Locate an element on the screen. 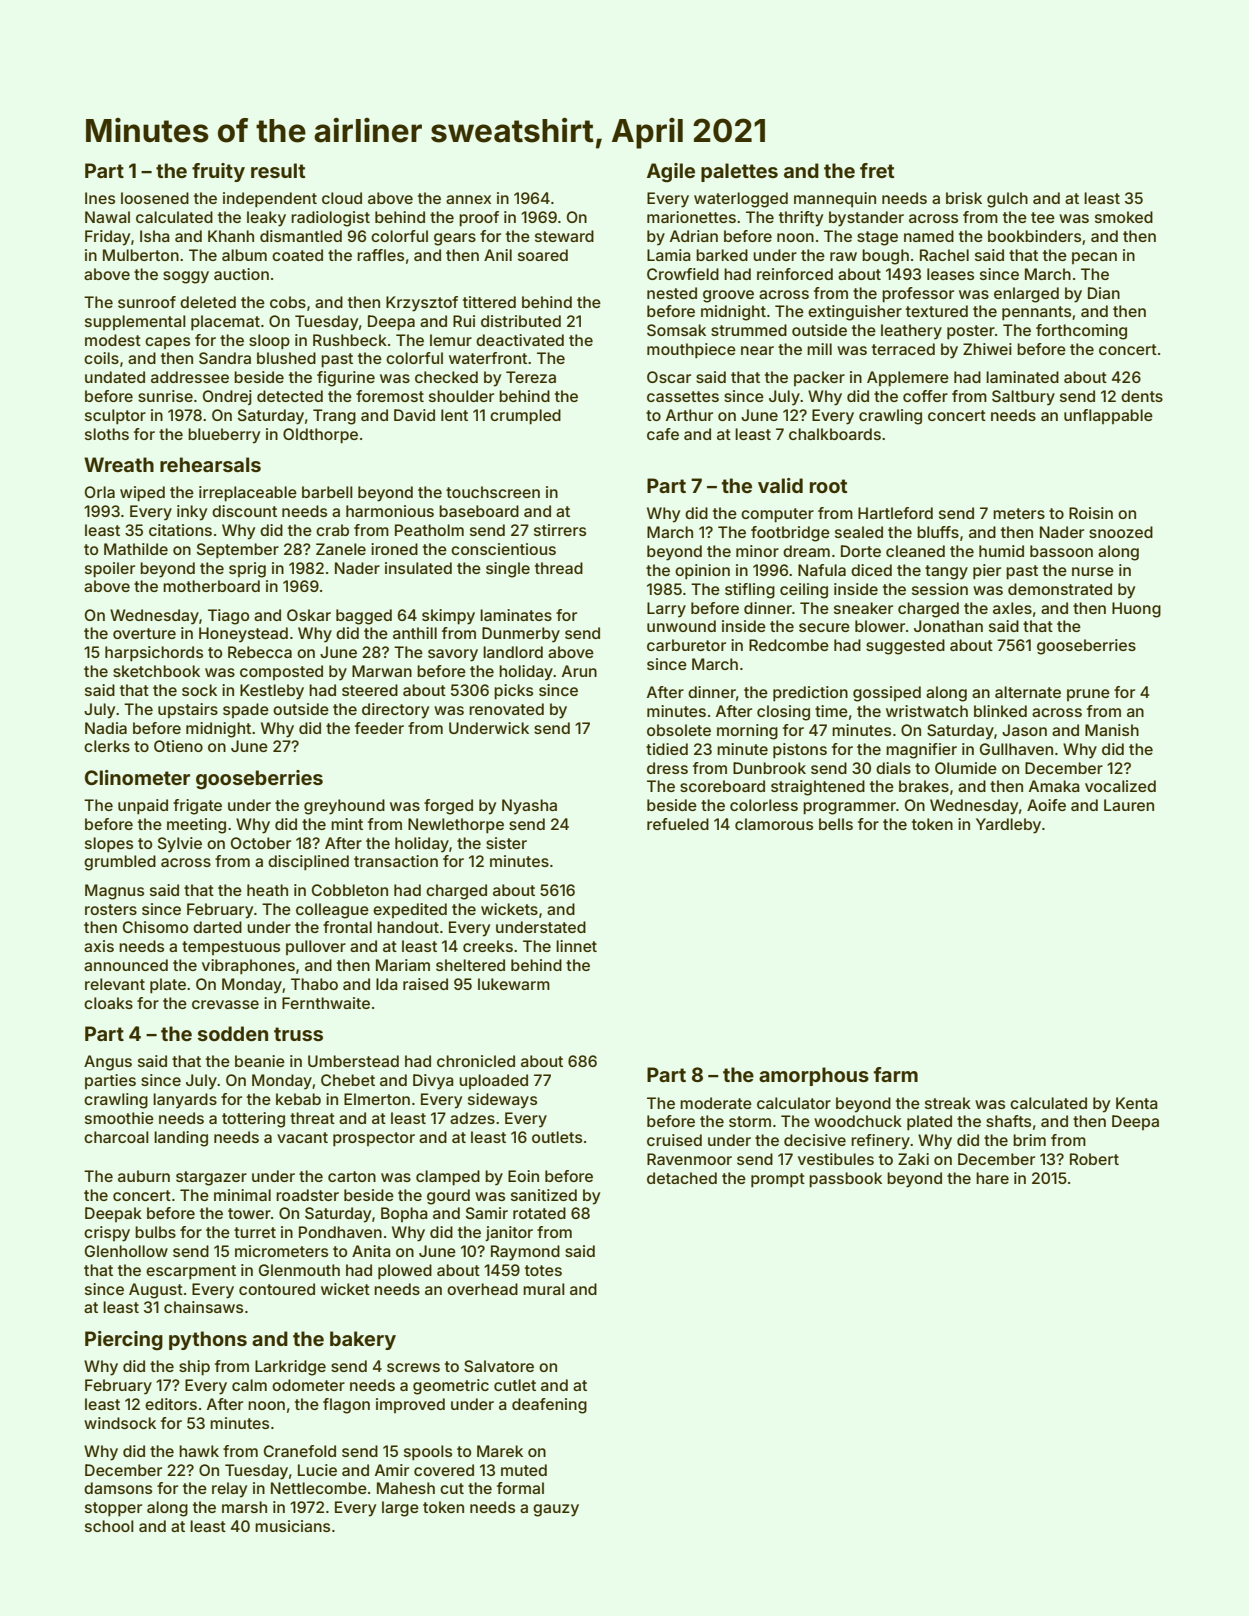 The width and height of the screenshot is (1249, 1616). musicians is located at coordinates (292, 1526).
